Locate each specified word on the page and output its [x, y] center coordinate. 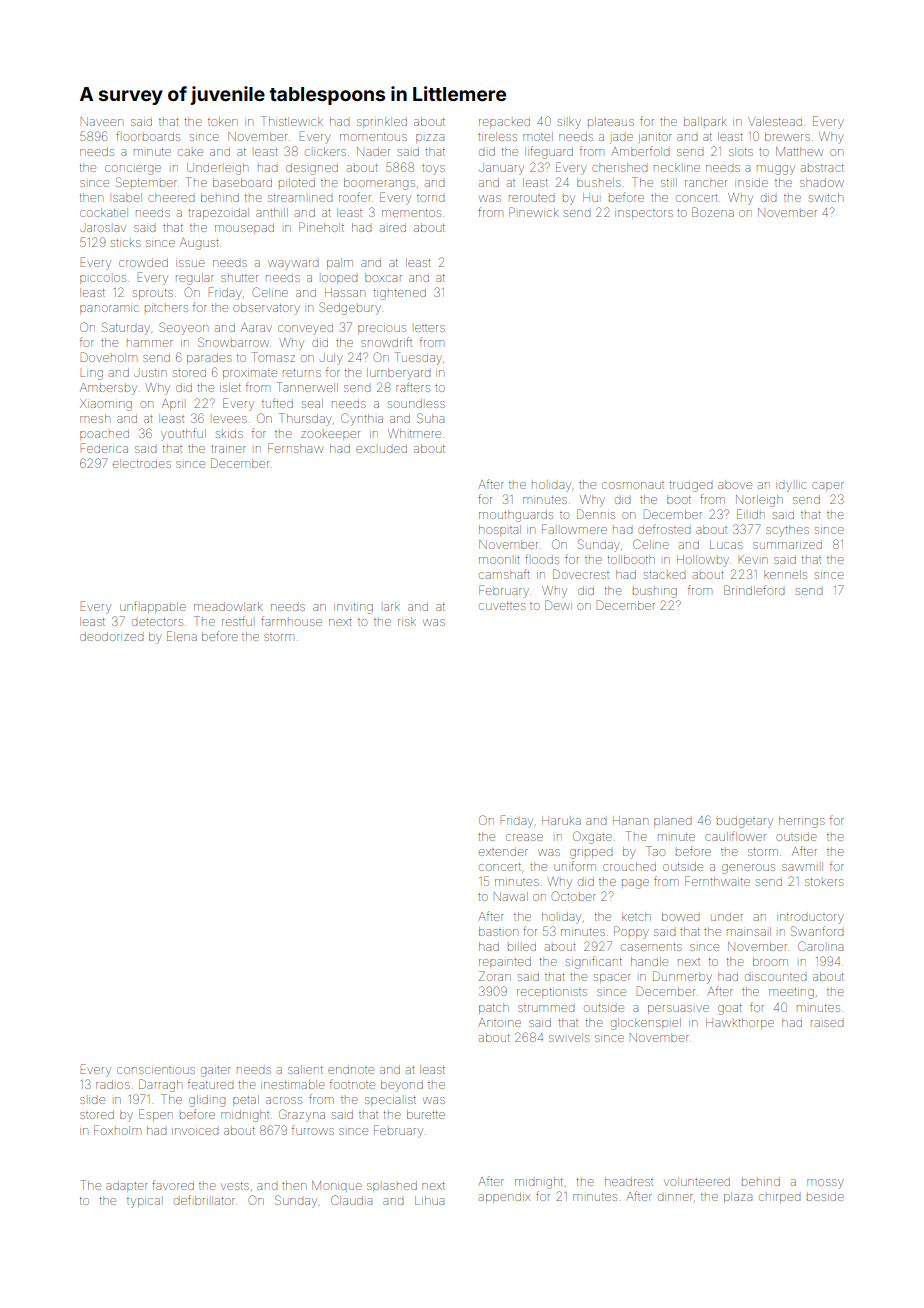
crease [524, 837]
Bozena [713, 212]
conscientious [156, 1070]
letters [430, 328]
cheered [171, 197]
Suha [430, 418]
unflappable [153, 607]
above [735, 484]
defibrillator [204, 1200]
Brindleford [754, 590]
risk [407, 621]
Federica [104, 448]
